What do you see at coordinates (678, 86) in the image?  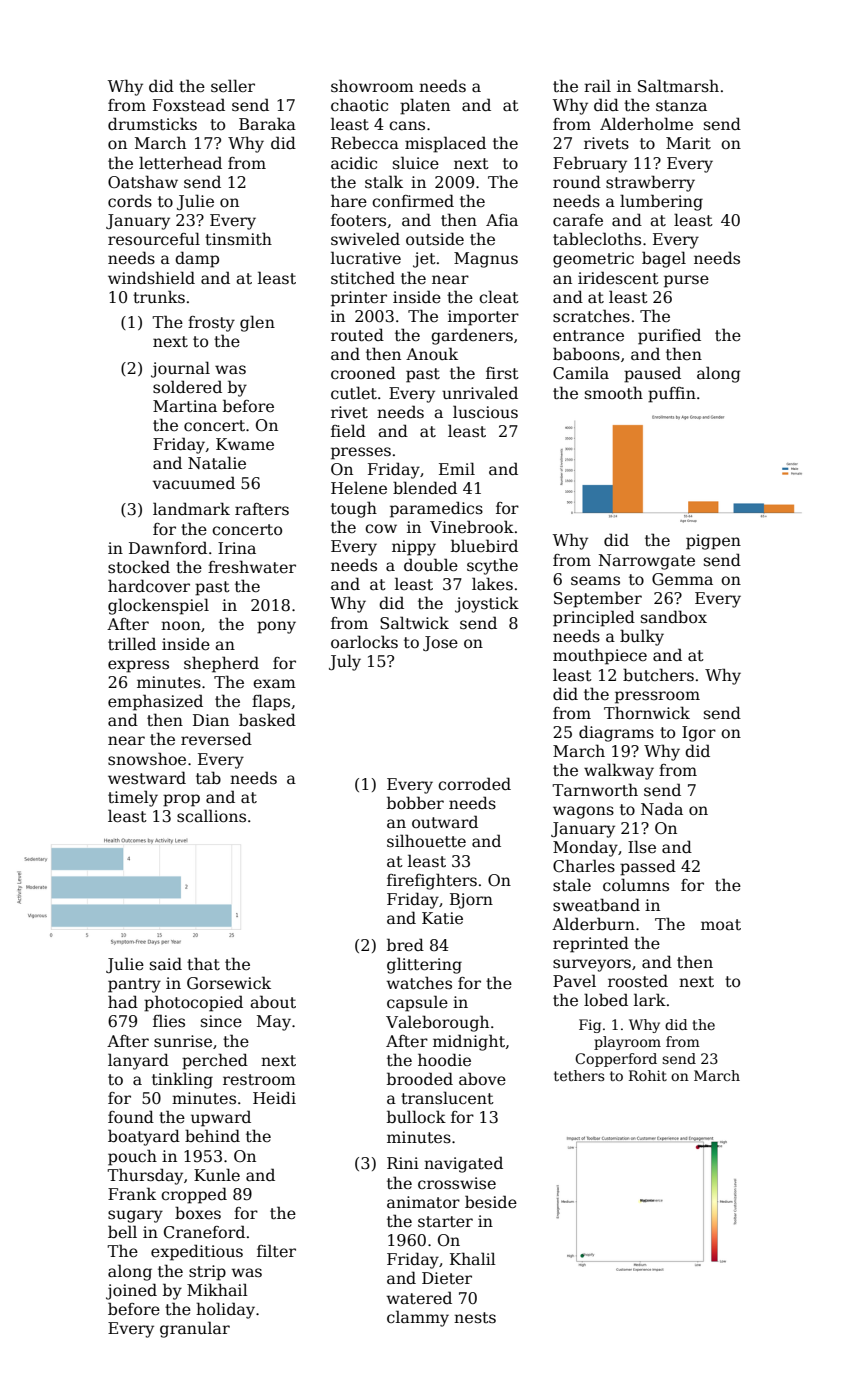 I see `Saltmarsh` at bounding box center [678, 86].
